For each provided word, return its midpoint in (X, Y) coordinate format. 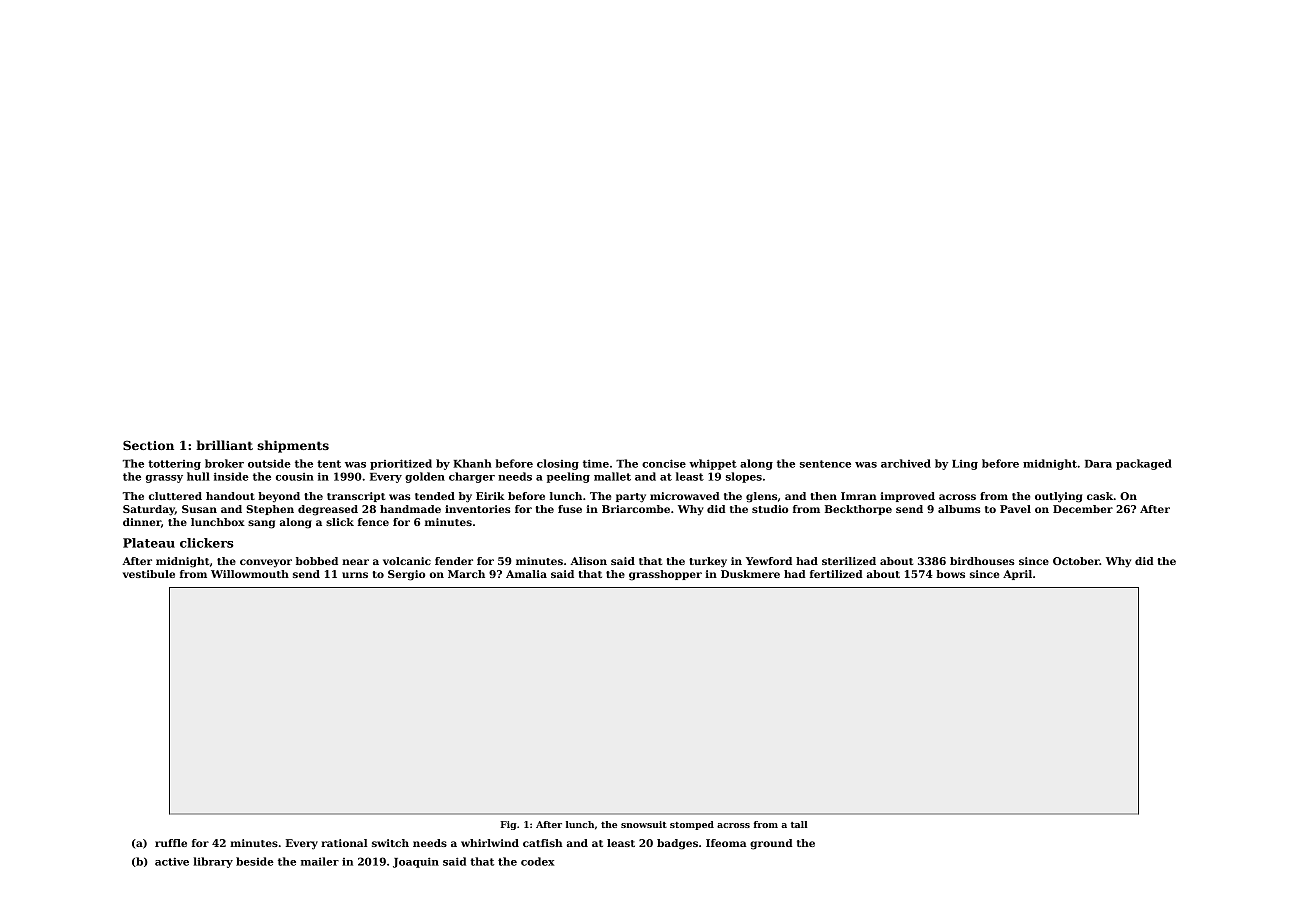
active (172, 861)
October (1076, 561)
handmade (410, 509)
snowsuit (644, 824)
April (1017, 575)
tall (799, 824)
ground (771, 844)
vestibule (149, 574)
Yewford (769, 561)
